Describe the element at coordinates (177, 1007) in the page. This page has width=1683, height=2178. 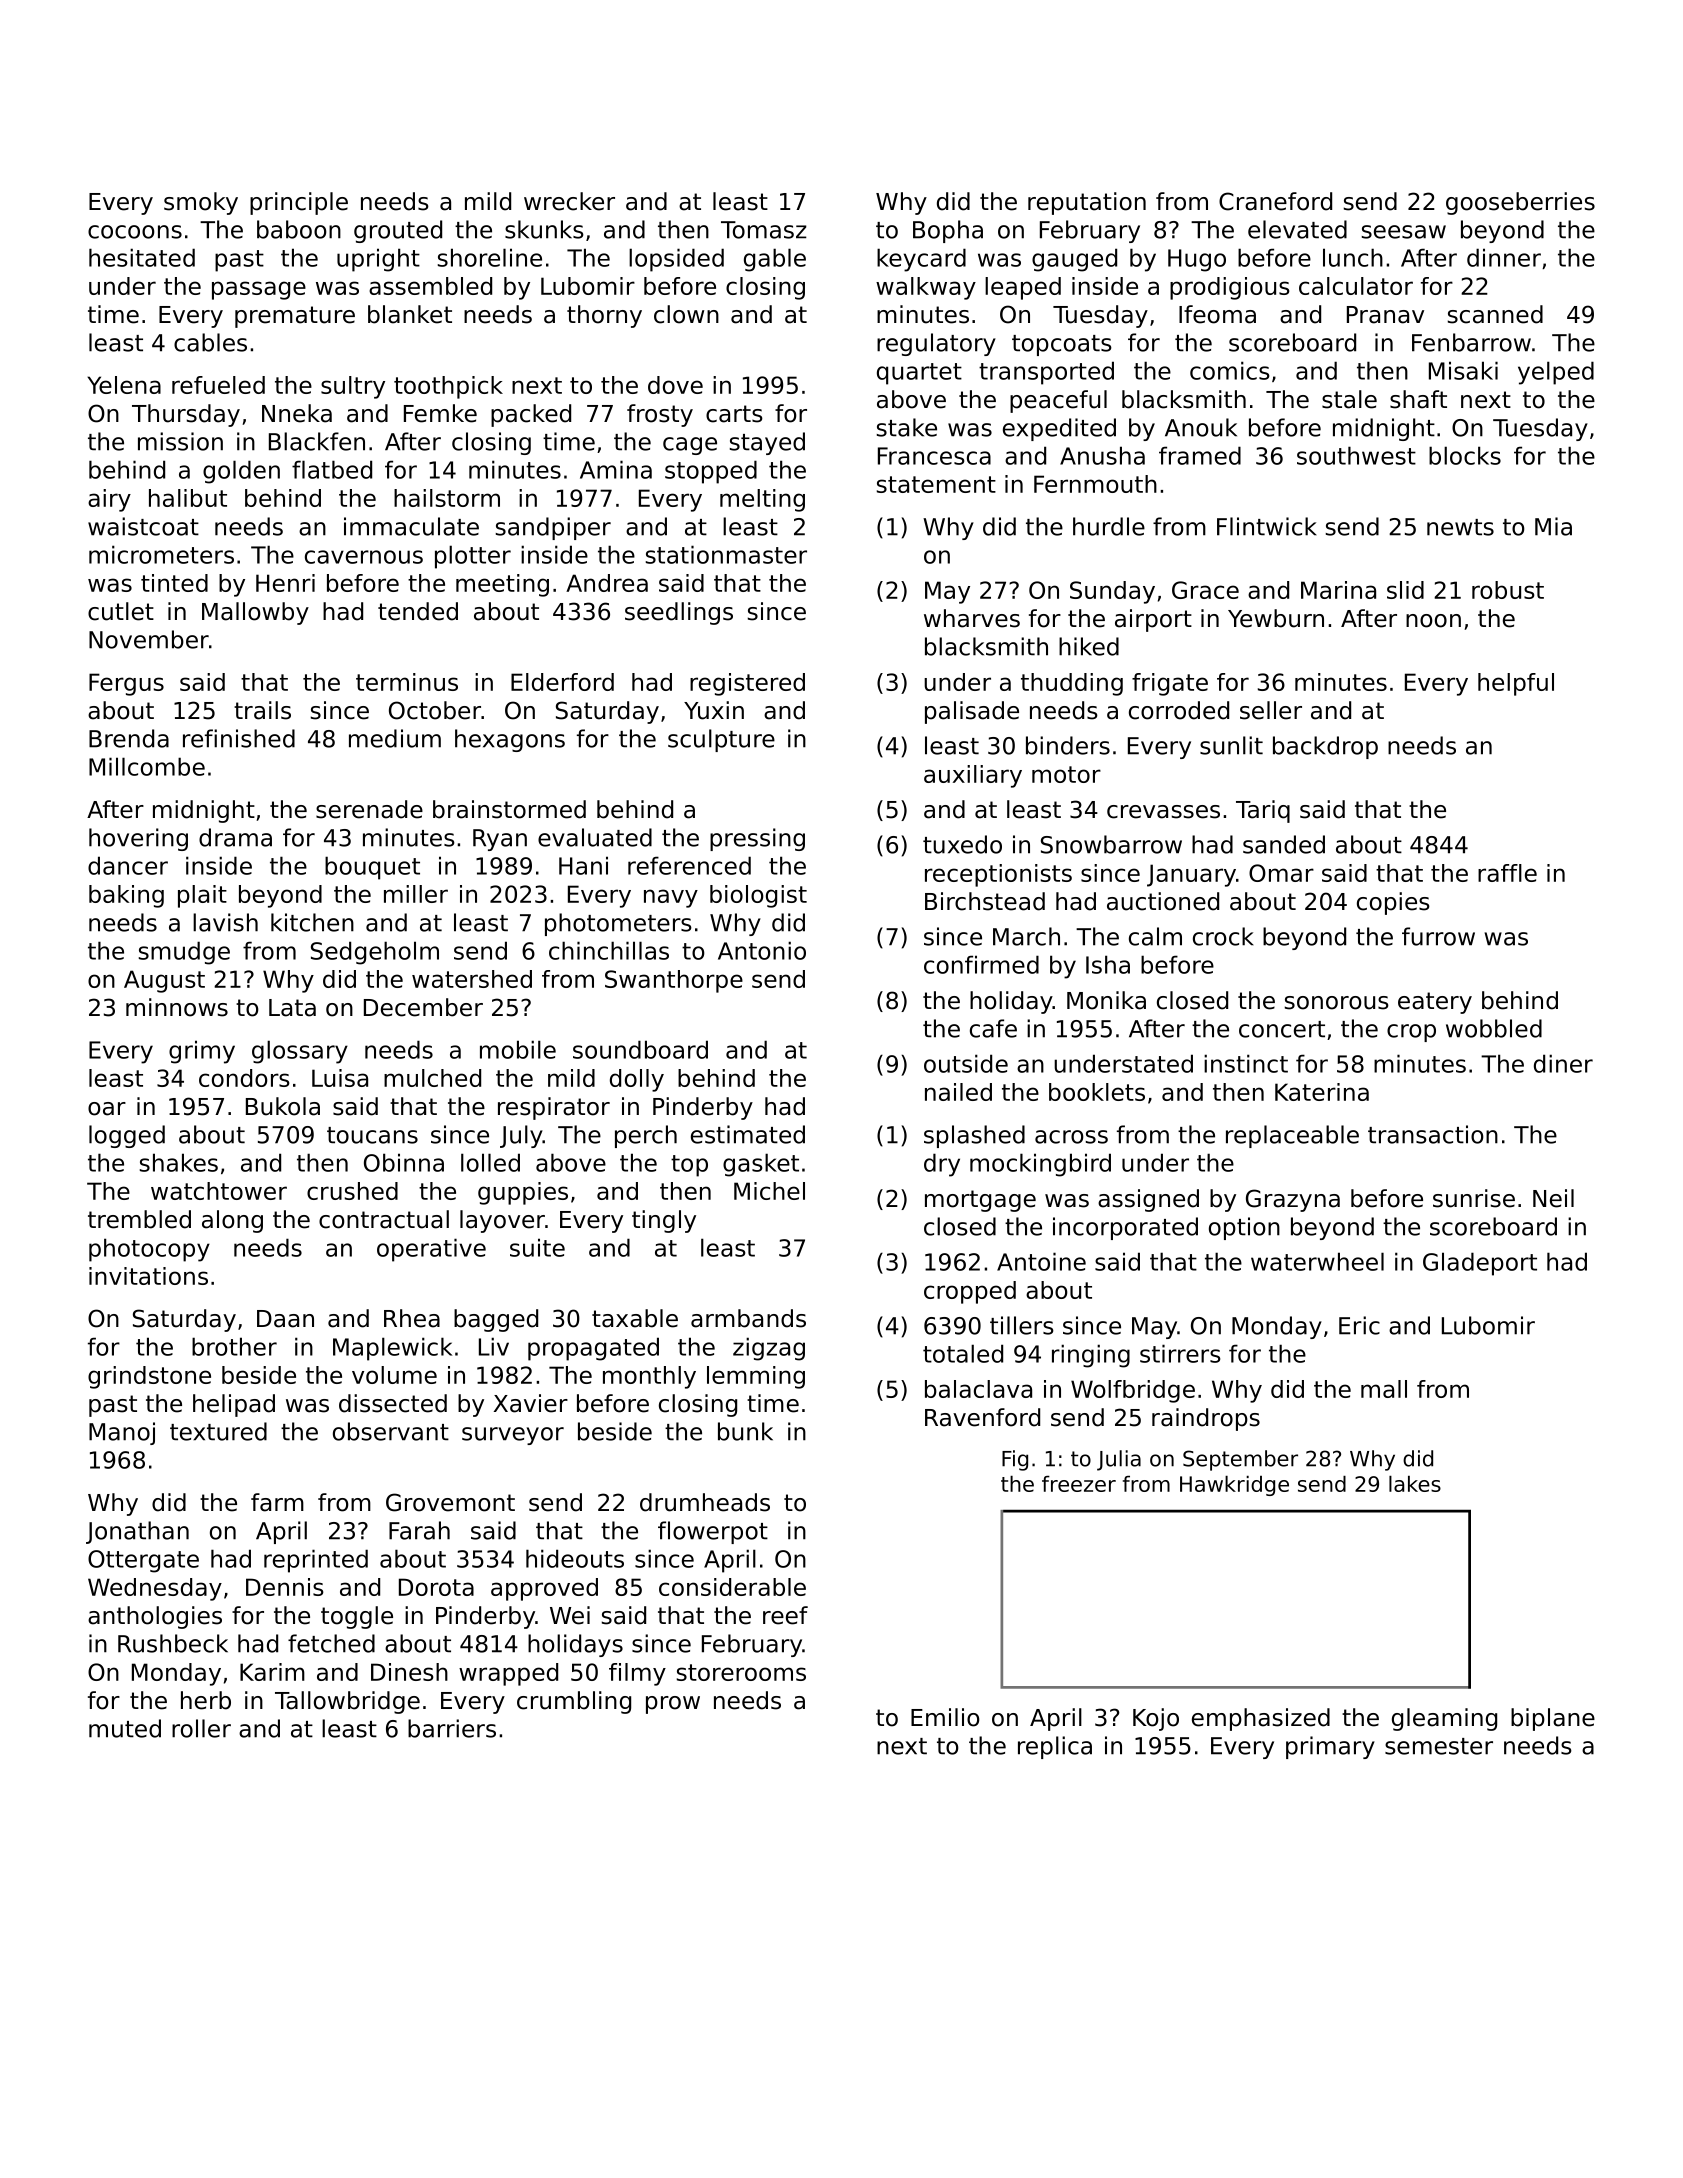
I see `minnows` at that location.
